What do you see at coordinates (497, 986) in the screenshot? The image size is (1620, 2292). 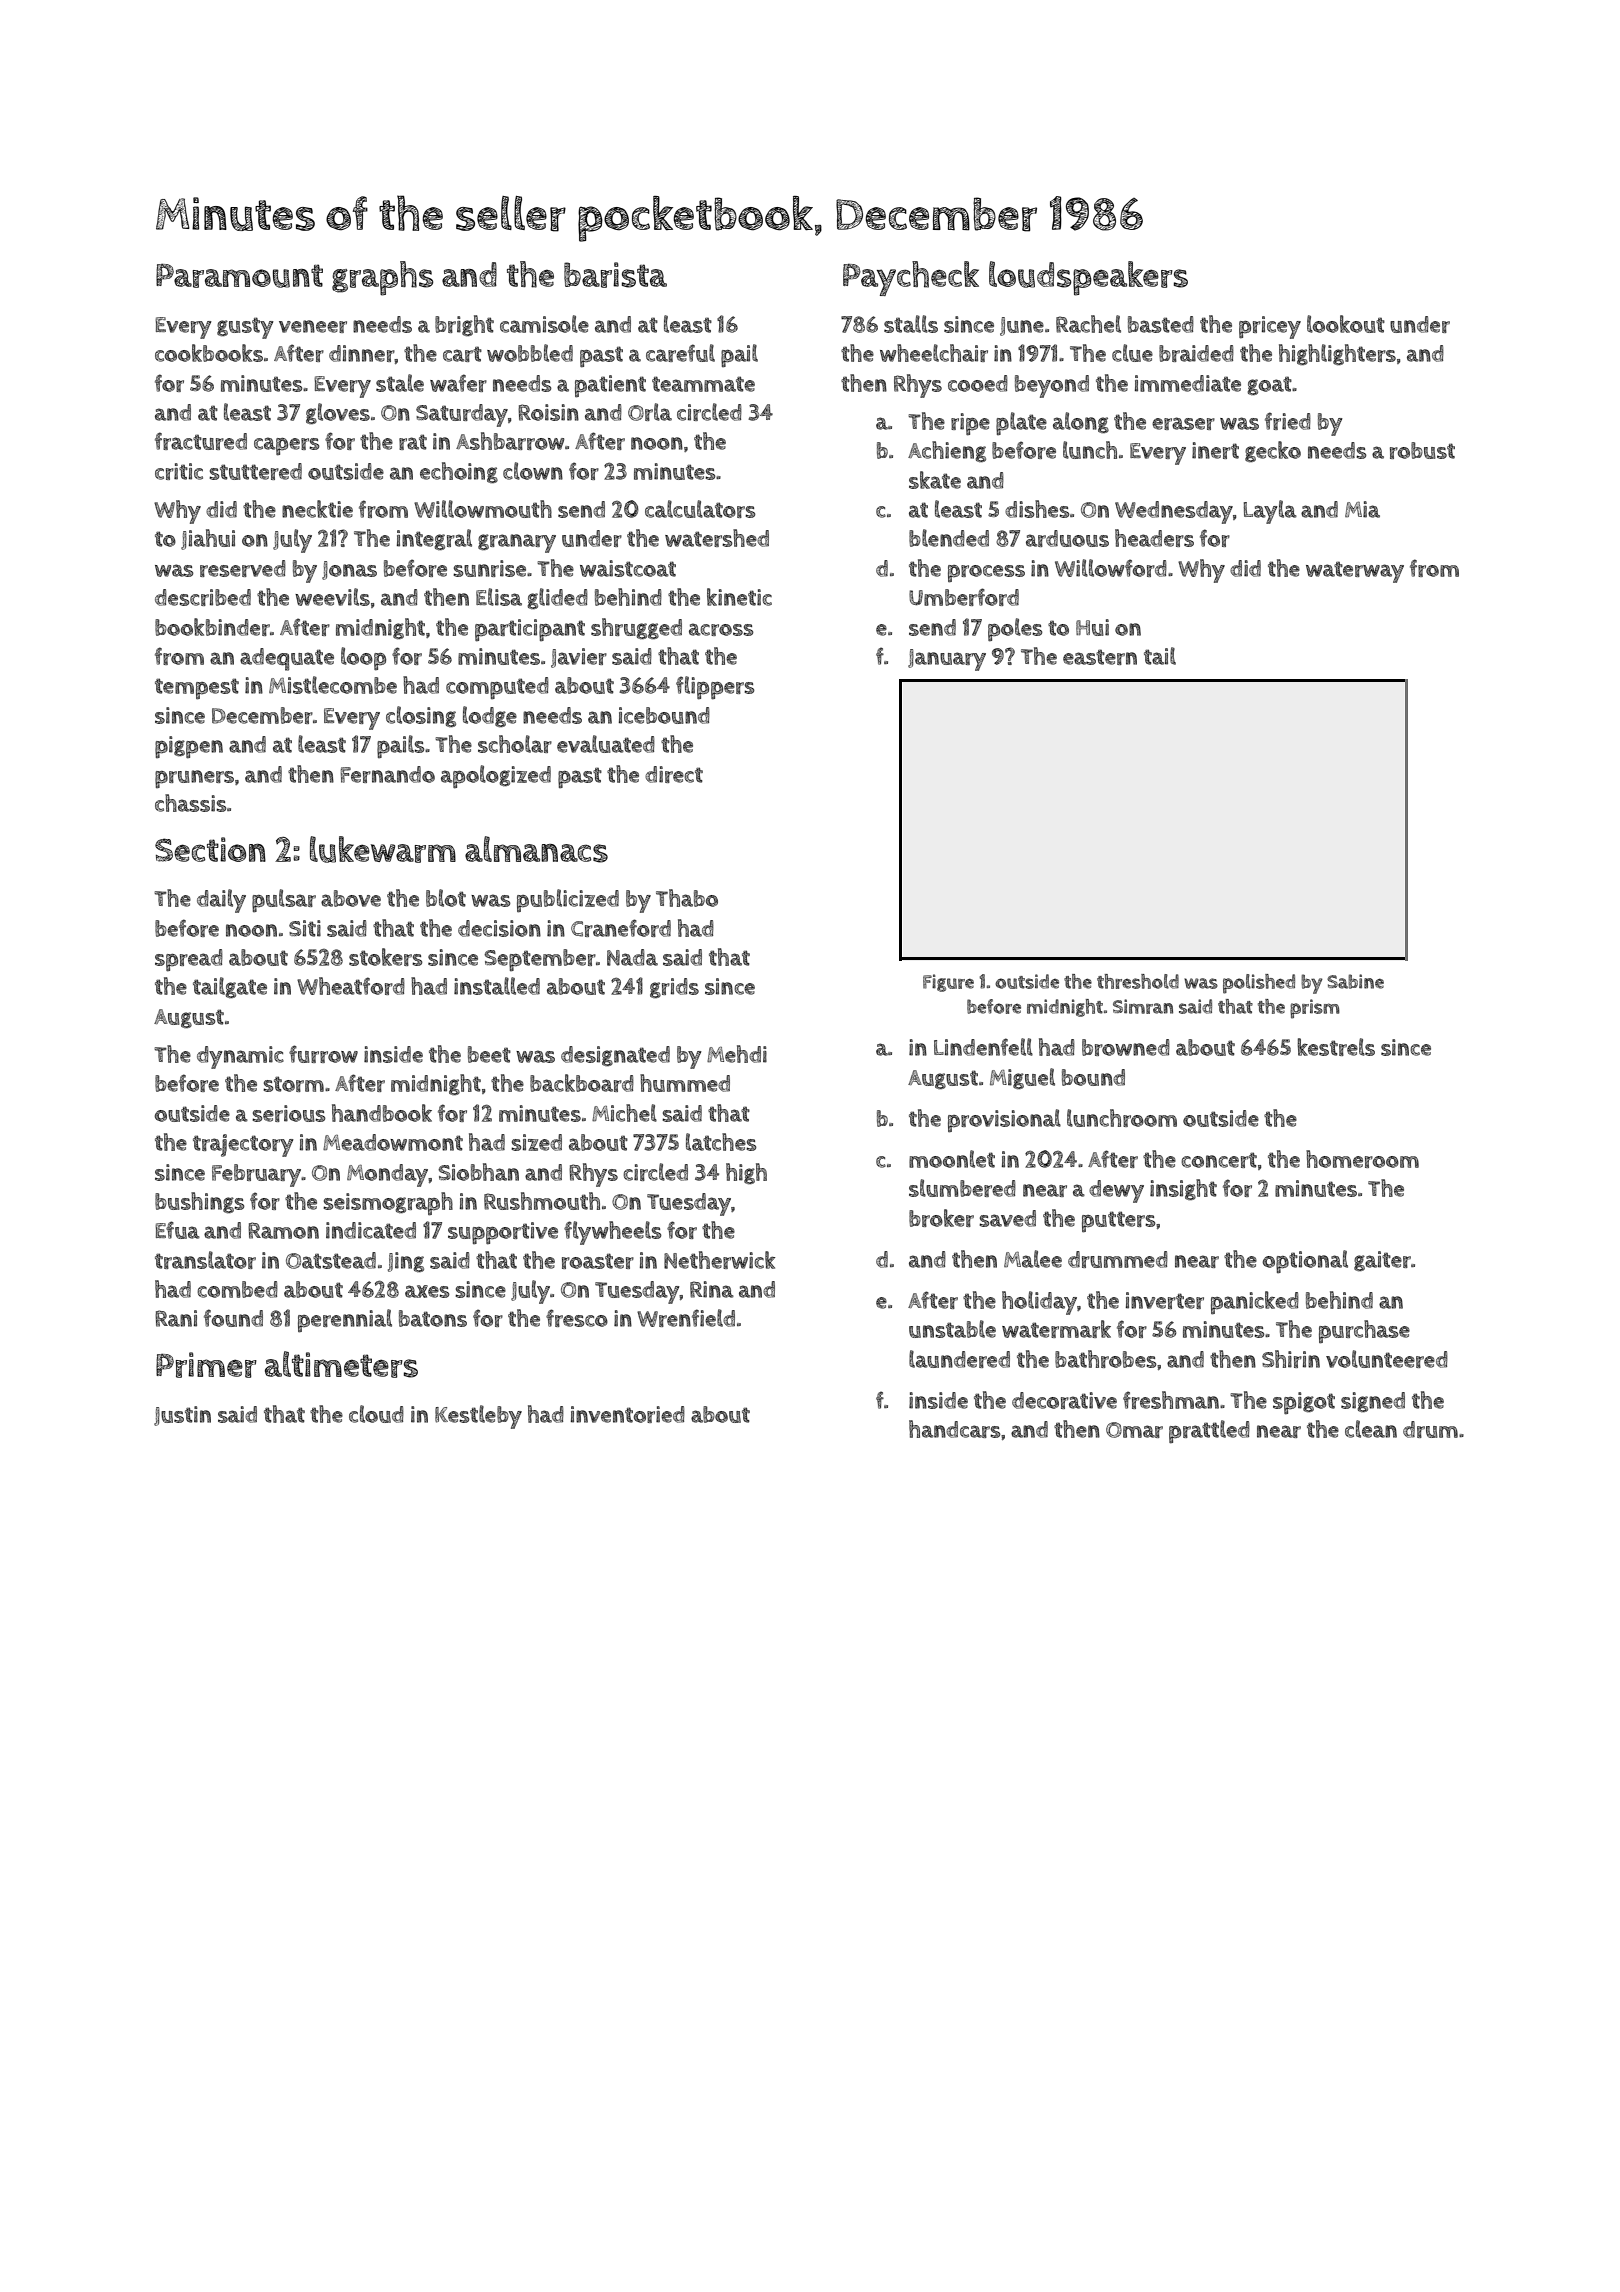 I see `installed` at bounding box center [497, 986].
